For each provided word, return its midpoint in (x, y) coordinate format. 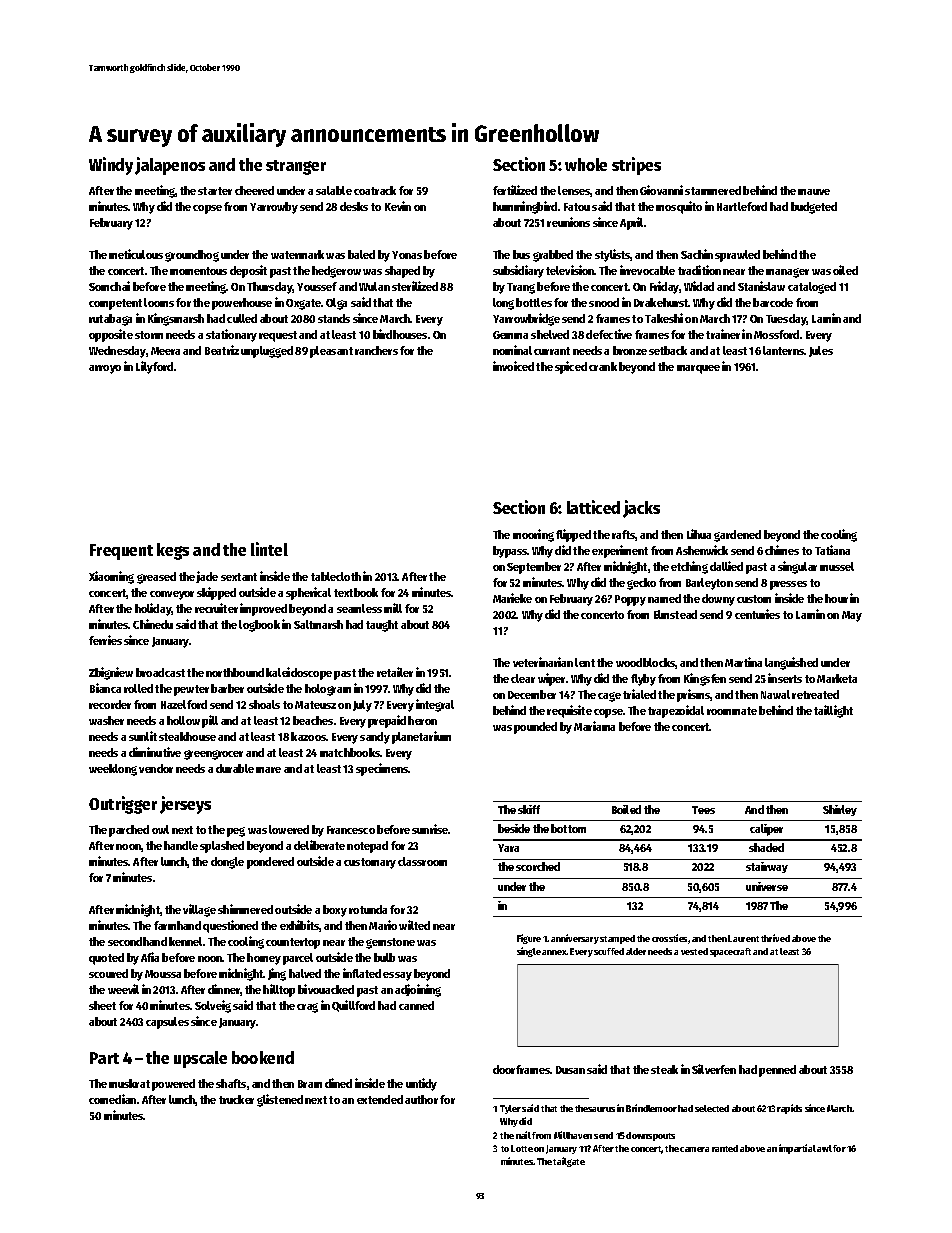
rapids (789, 1109)
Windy (111, 166)
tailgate (569, 1162)
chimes (782, 550)
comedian (112, 1099)
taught (382, 626)
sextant (239, 577)
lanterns (783, 350)
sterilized (415, 286)
